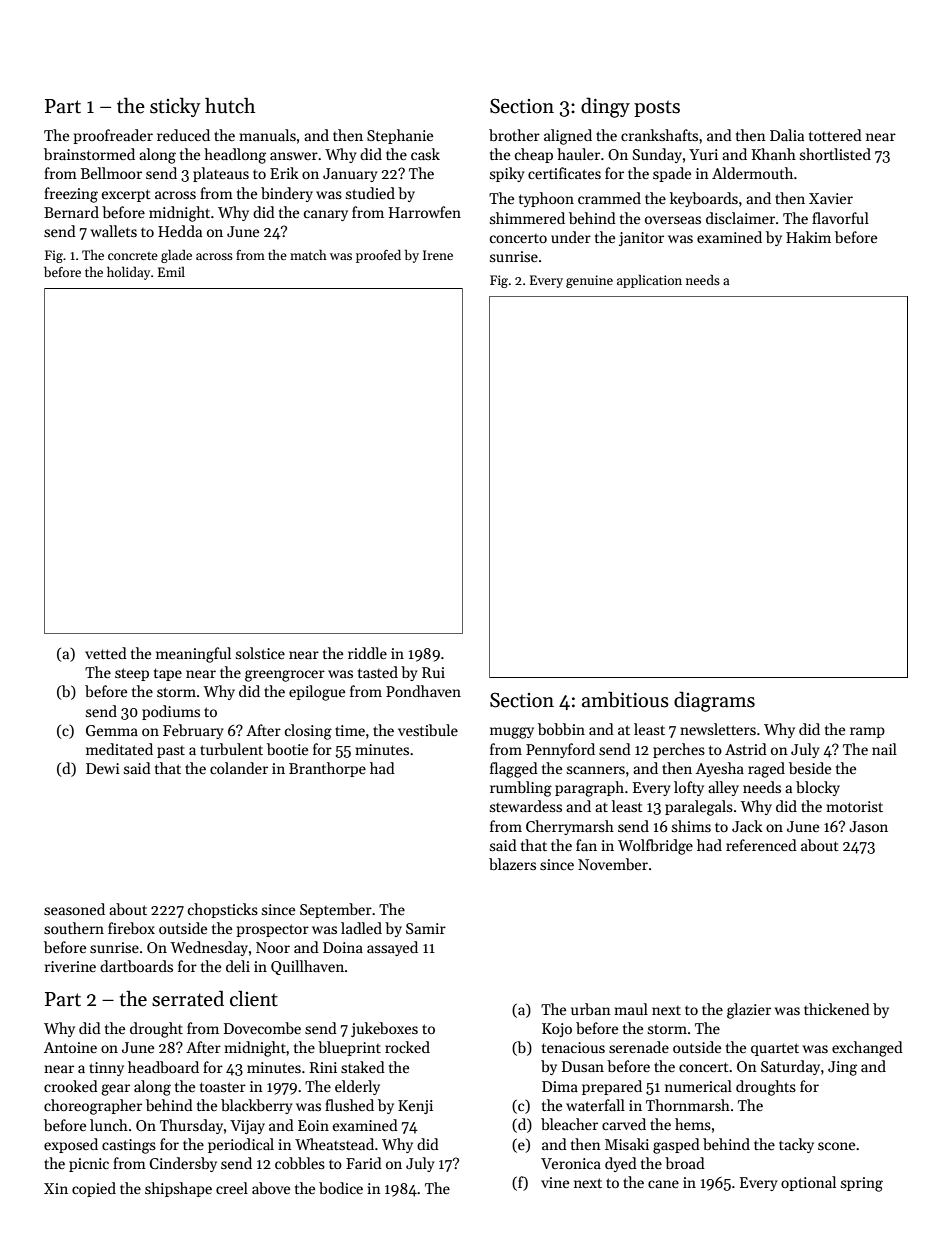 Image resolution: width=952 pixels, height=1233 pixels. What do you see at coordinates (106, 653) in the page?
I see `vetted` at bounding box center [106, 653].
